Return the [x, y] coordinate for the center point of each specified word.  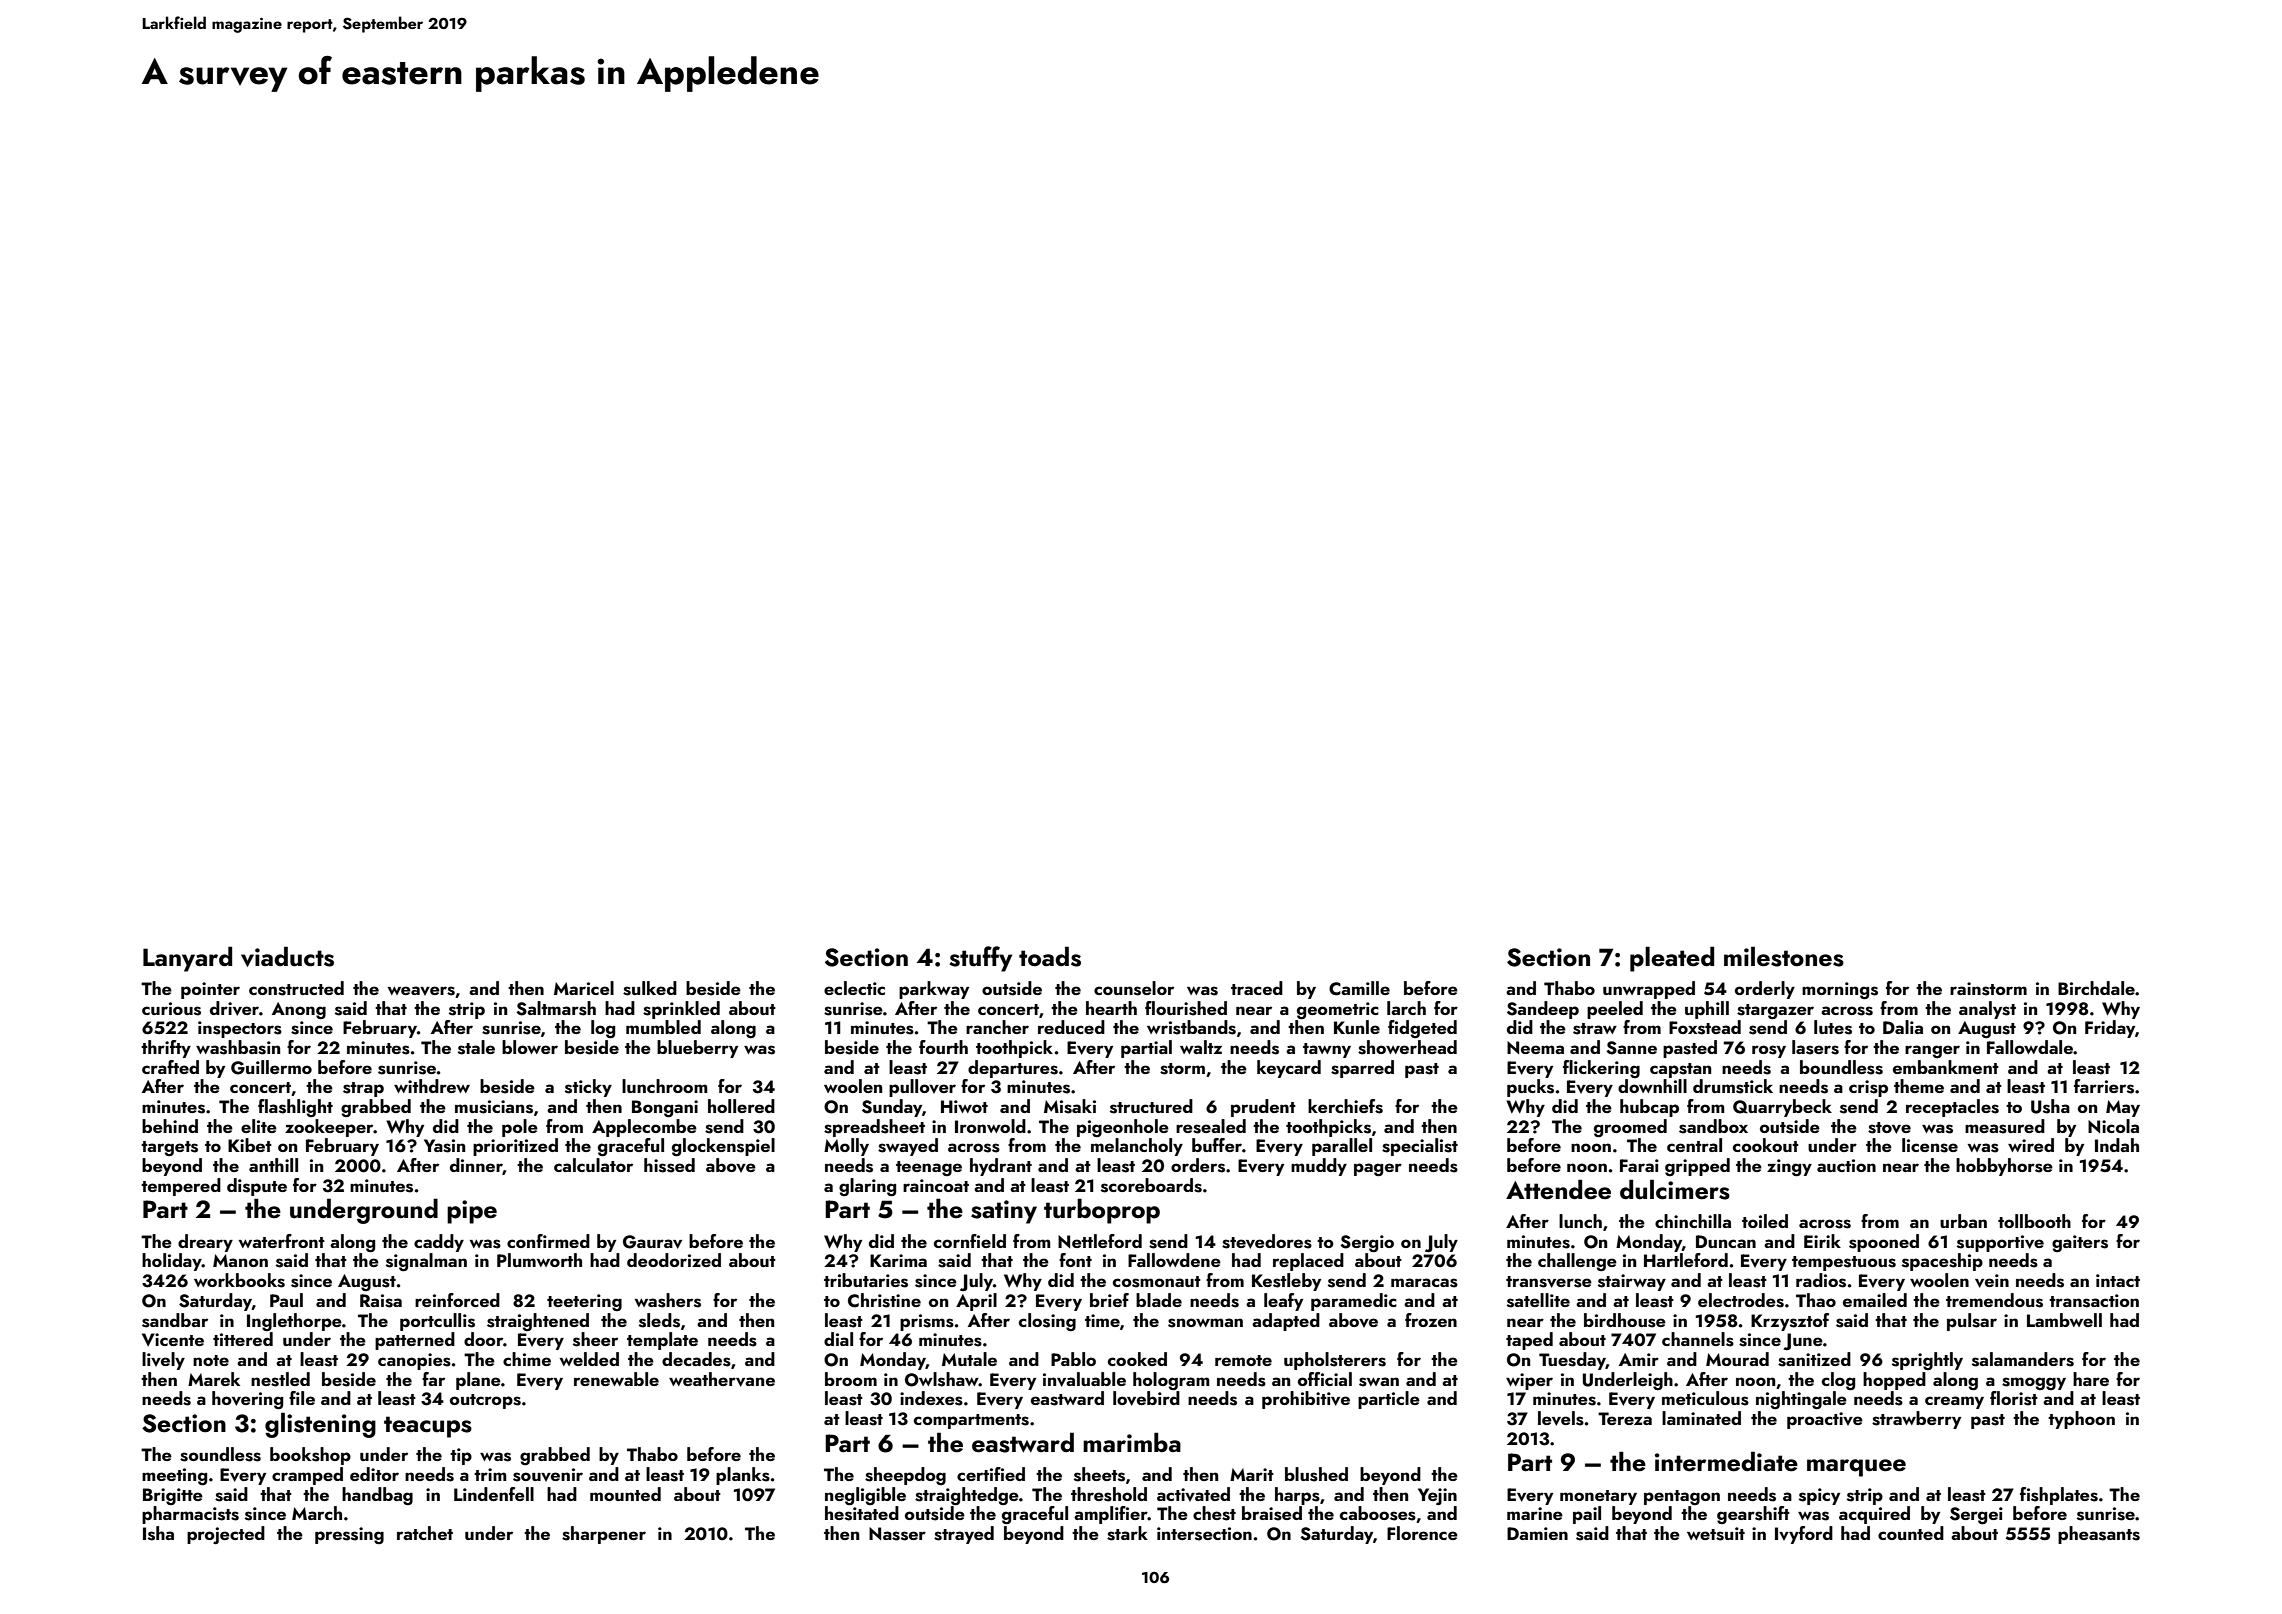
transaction [2094, 1301]
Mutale [969, 1359]
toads [1050, 956]
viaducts [287, 956]
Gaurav [652, 1242]
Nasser [897, 1534]
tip [461, 1456]
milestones [1784, 956]
